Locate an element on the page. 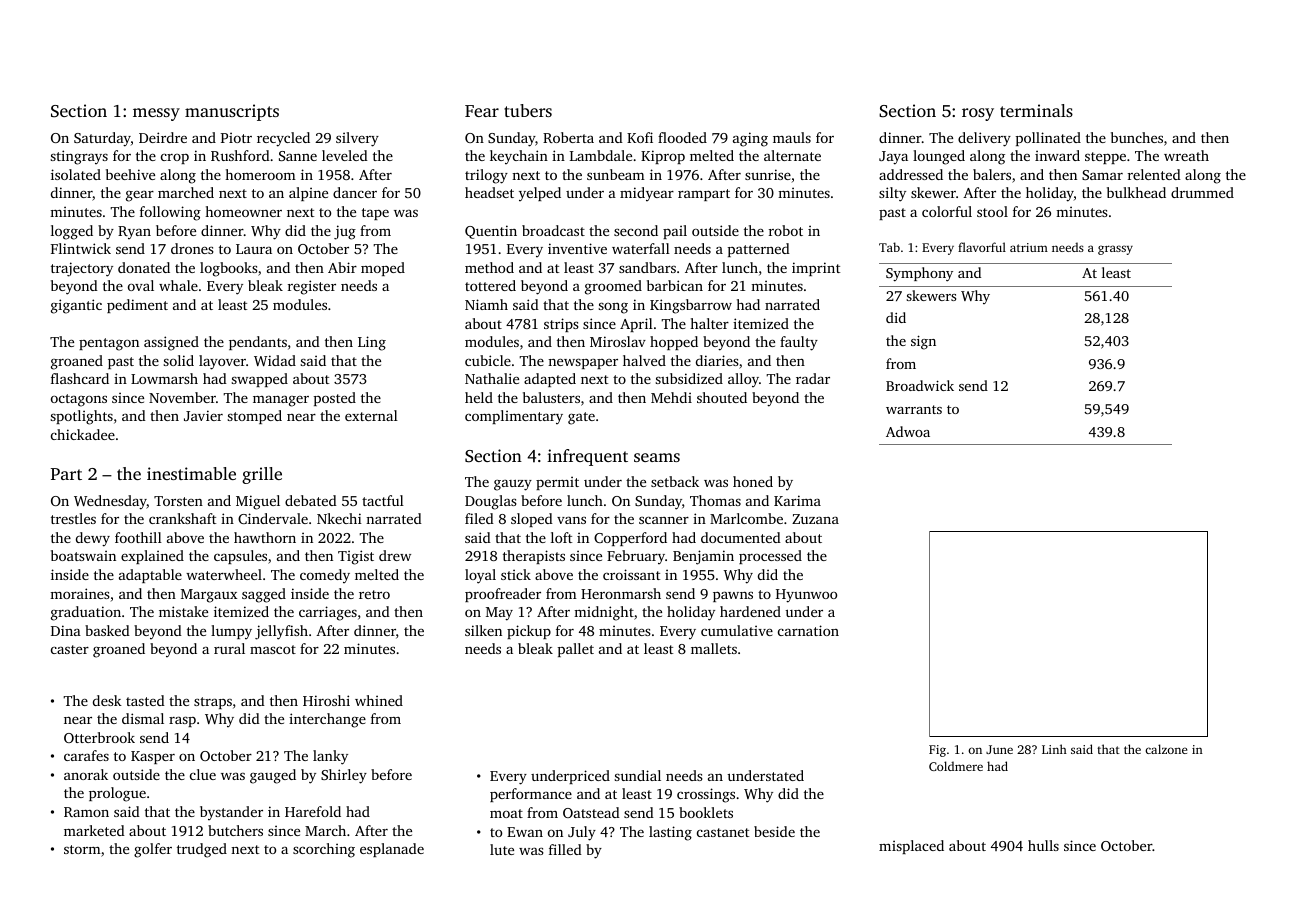  Linh is located at coordinates (1054, 749).
